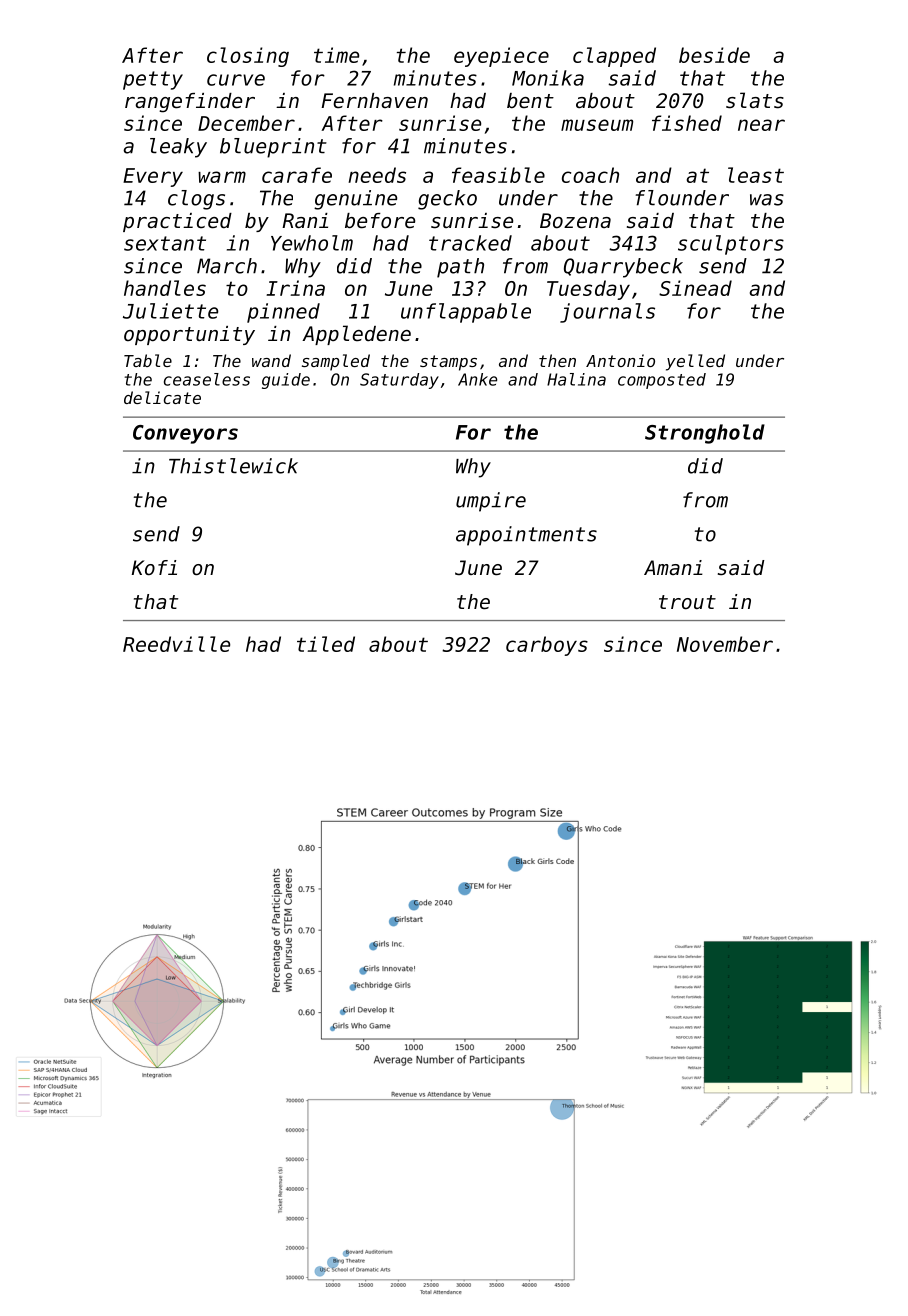  What do you see at coordinates (326, 644) in the screenshot?
I see `tiled` at bounding box center [326, 644].
